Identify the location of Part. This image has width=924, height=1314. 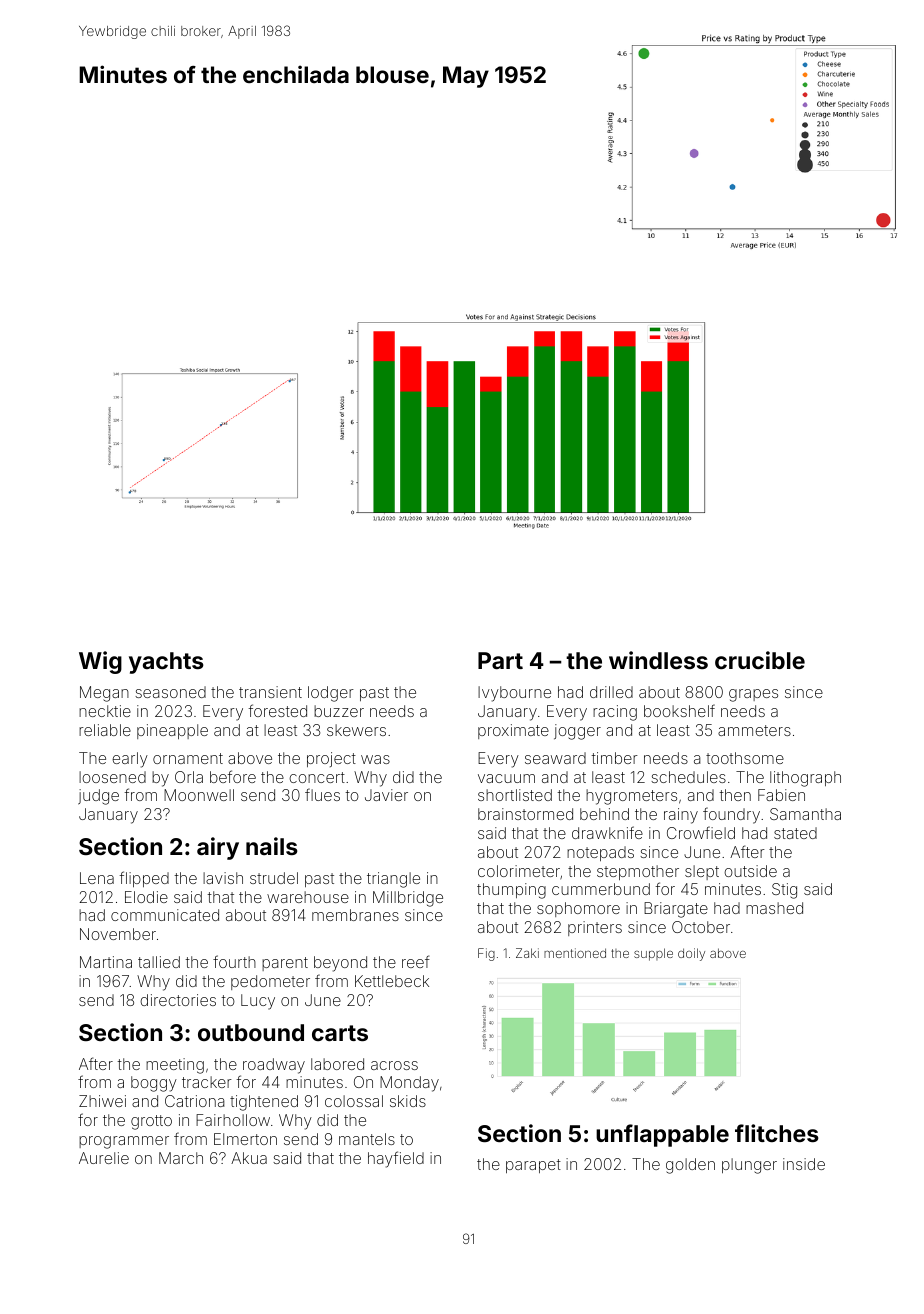
(500, 660).
